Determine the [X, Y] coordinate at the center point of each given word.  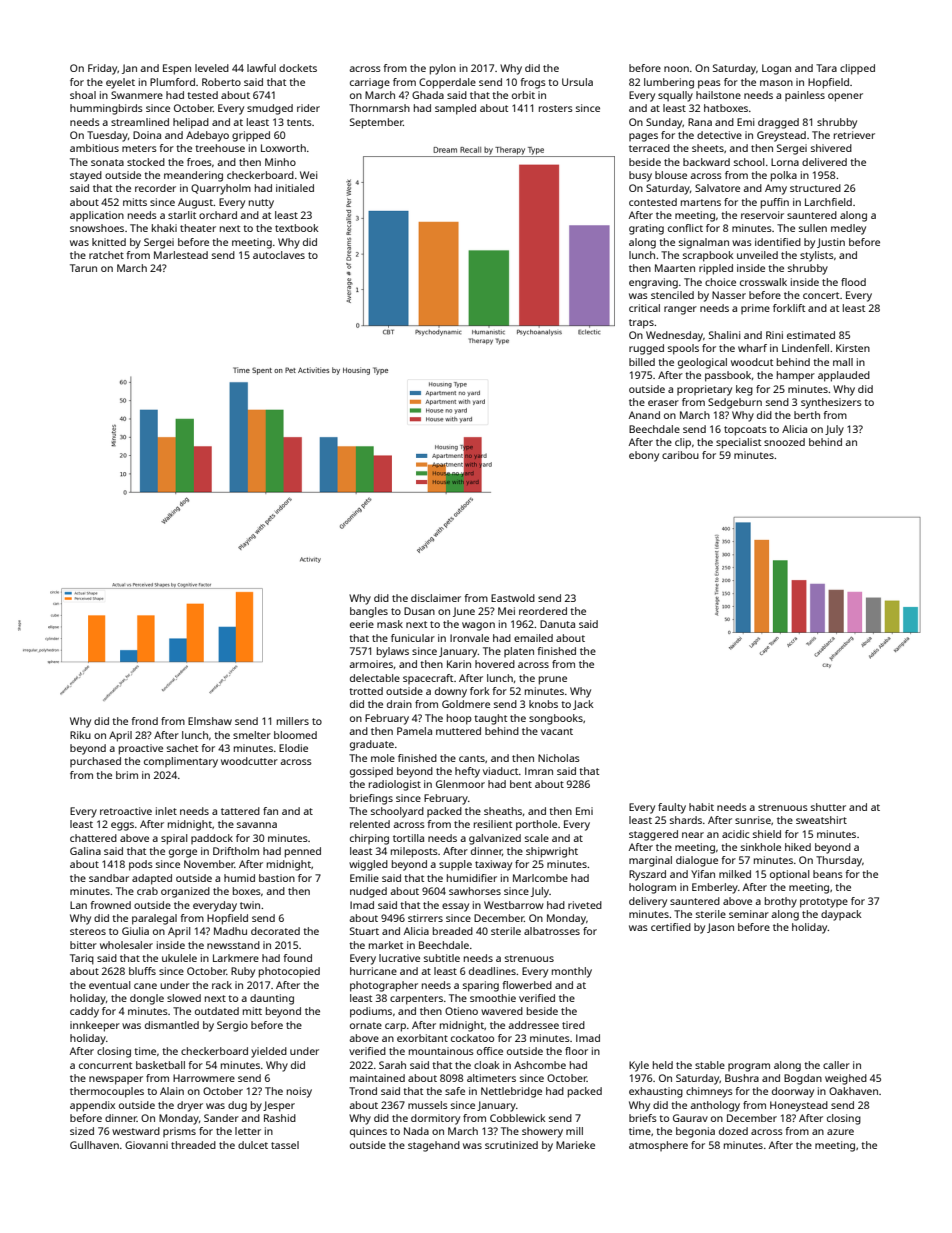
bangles [369, 612]
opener [845, 97]
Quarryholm [221, 189]
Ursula [577, 82]
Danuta [557, 624]
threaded [193, 1145]
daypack [841, 915]
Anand [644, 415]
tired [573, 1025]
